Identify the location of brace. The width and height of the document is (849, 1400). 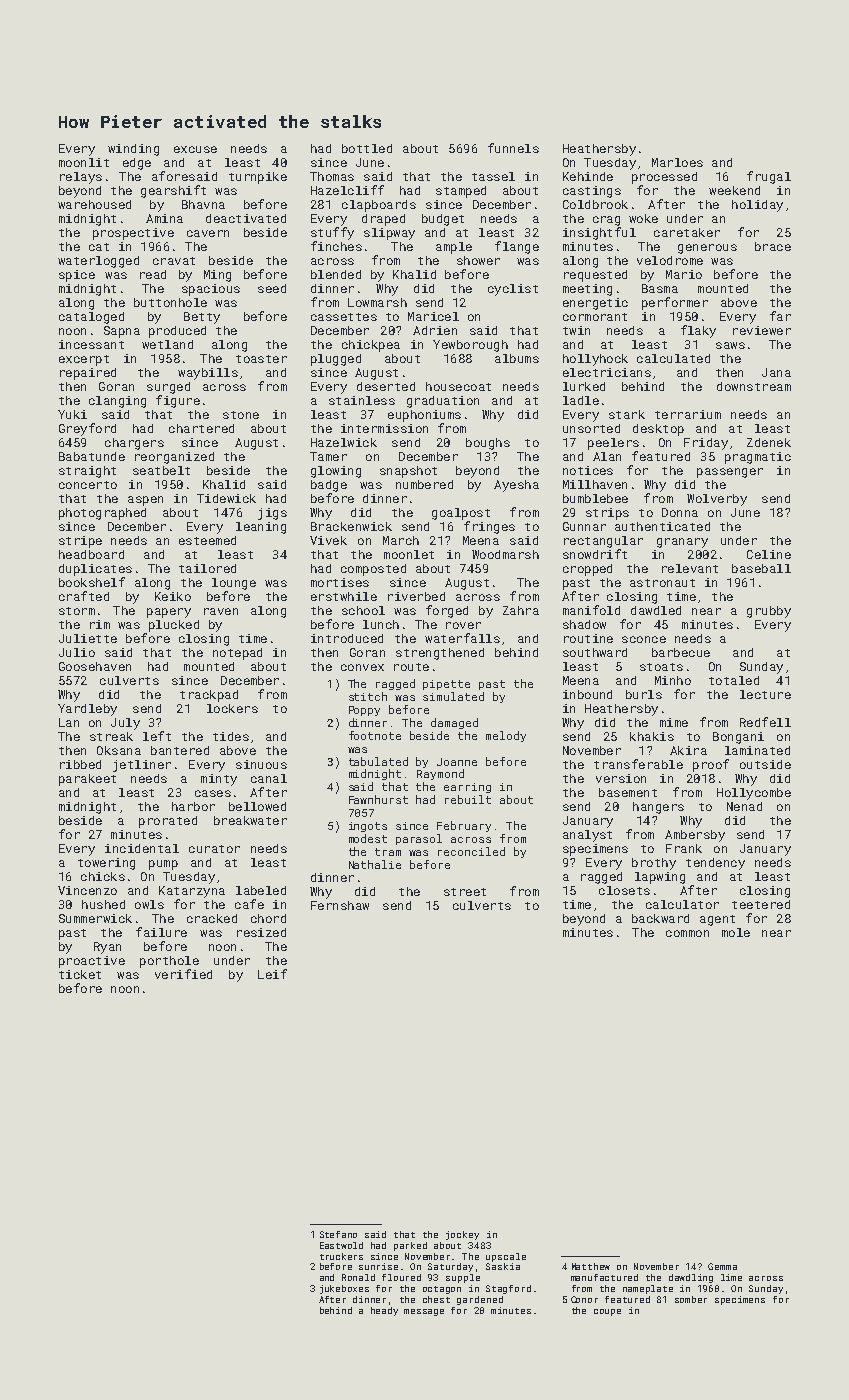
(773, 246).
